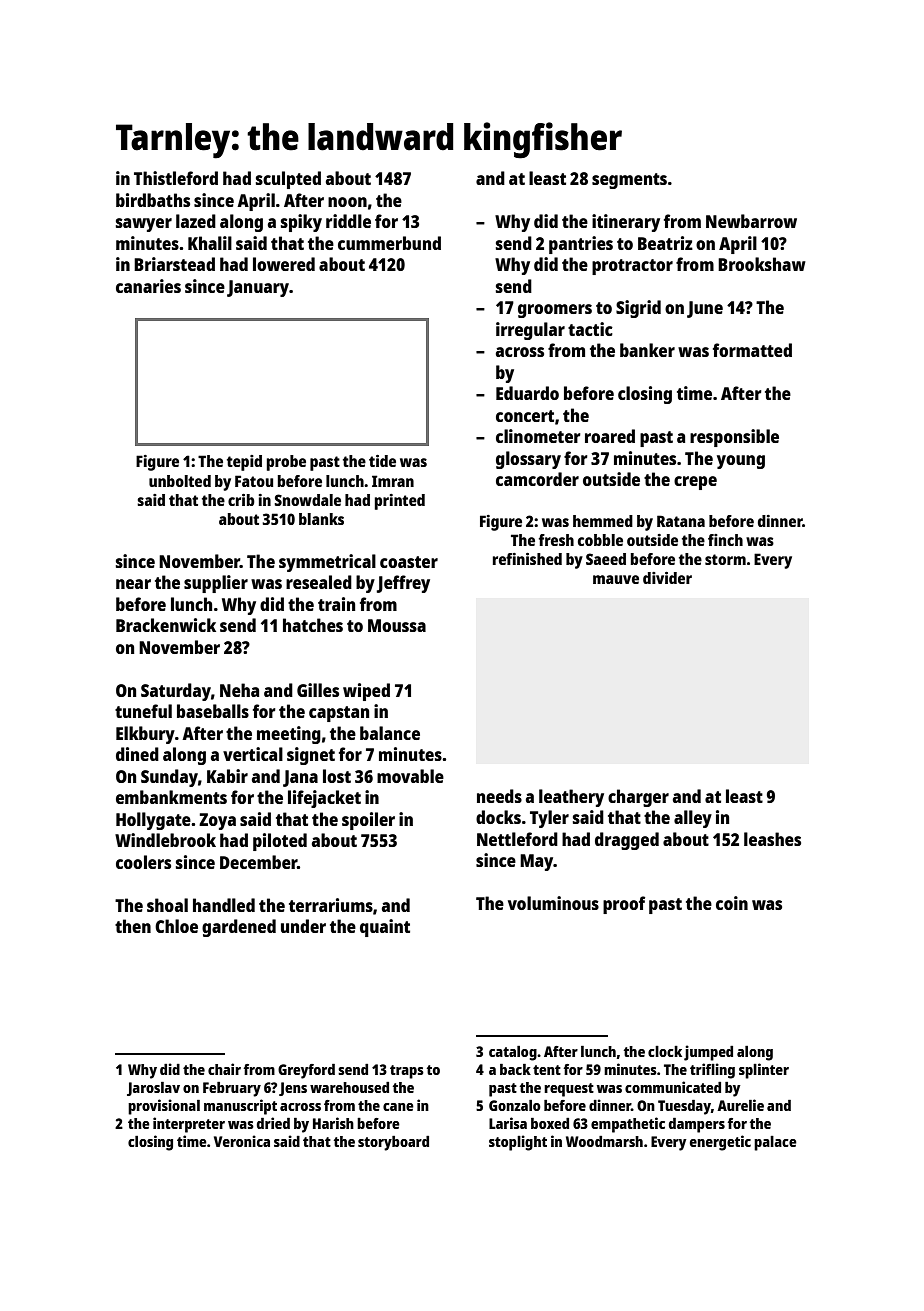 The width and height of the document is (924, 1311). I want to click on divider, so click(667, 578).
